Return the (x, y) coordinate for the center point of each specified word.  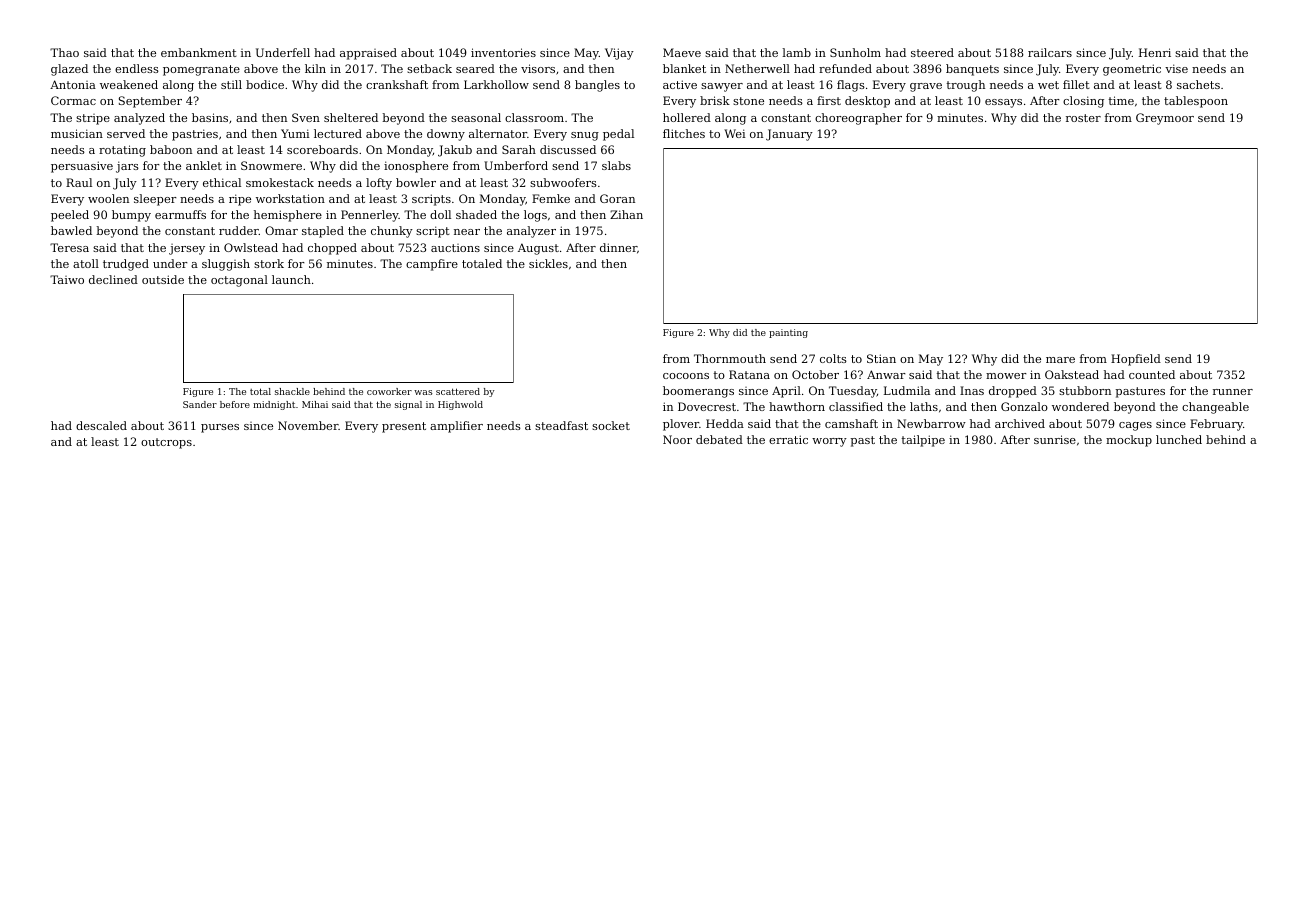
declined (113, 279)
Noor (677, 439)
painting (788, 333)
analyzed (139, 119)
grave (926, 87)
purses (220, 428)
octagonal (239, 281)
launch (291, 279)
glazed (69, 70)
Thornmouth (730, 358)
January (789, 135)
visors (538, 68)
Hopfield (1136, 360)
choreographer (858, 119)
